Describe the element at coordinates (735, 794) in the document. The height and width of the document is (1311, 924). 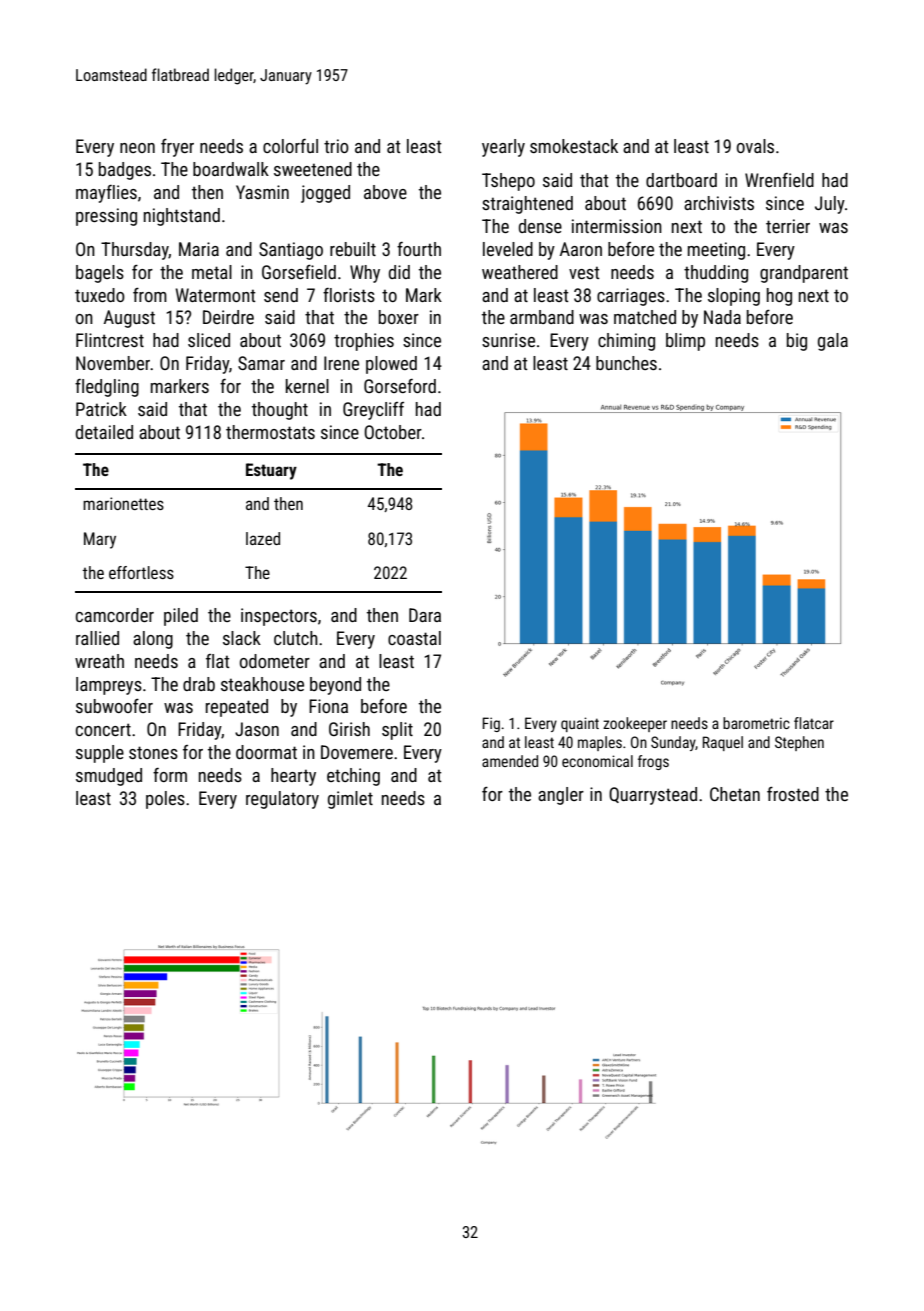
I see `Chetan` at that location.
